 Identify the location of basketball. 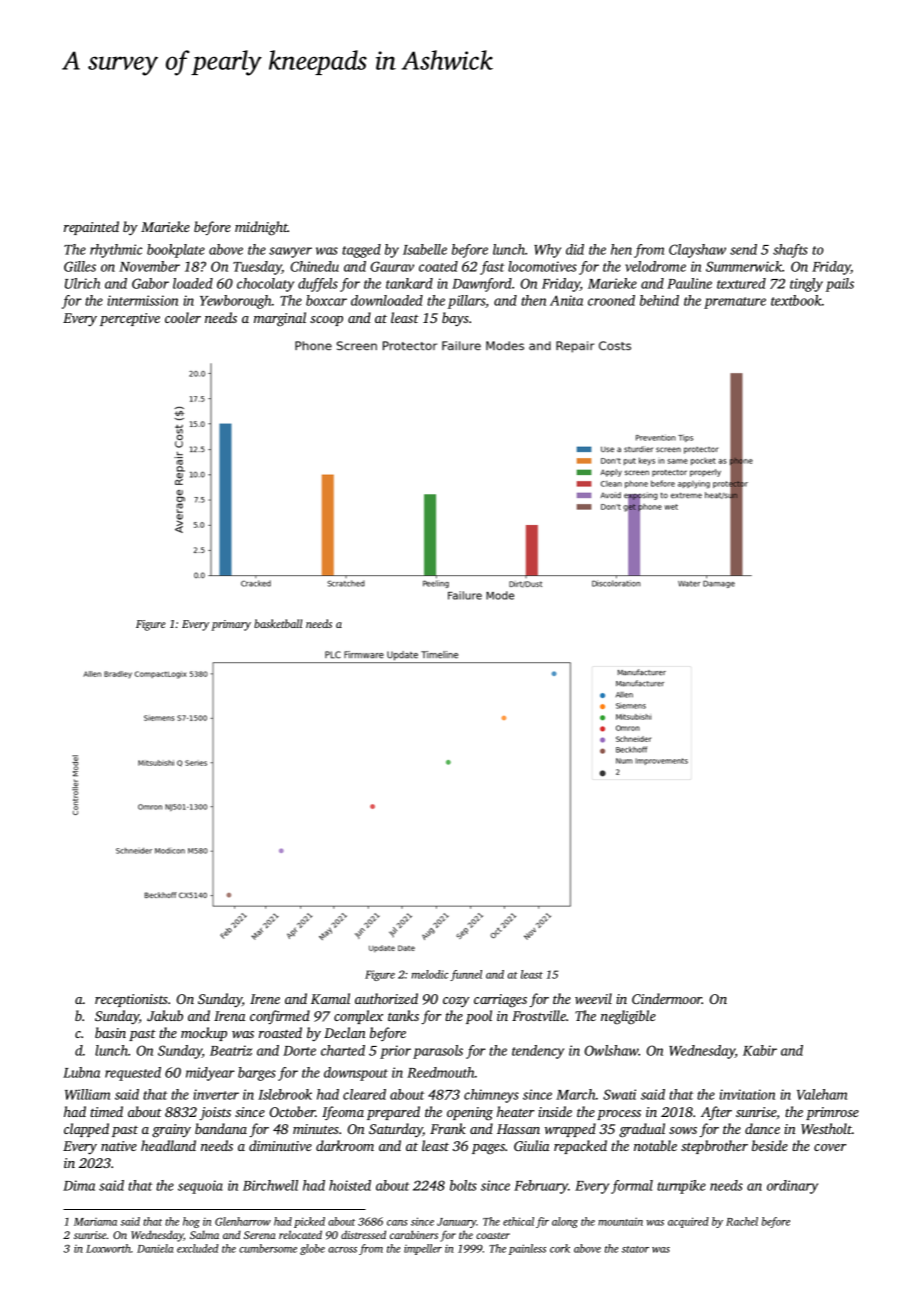
(278, 623).
